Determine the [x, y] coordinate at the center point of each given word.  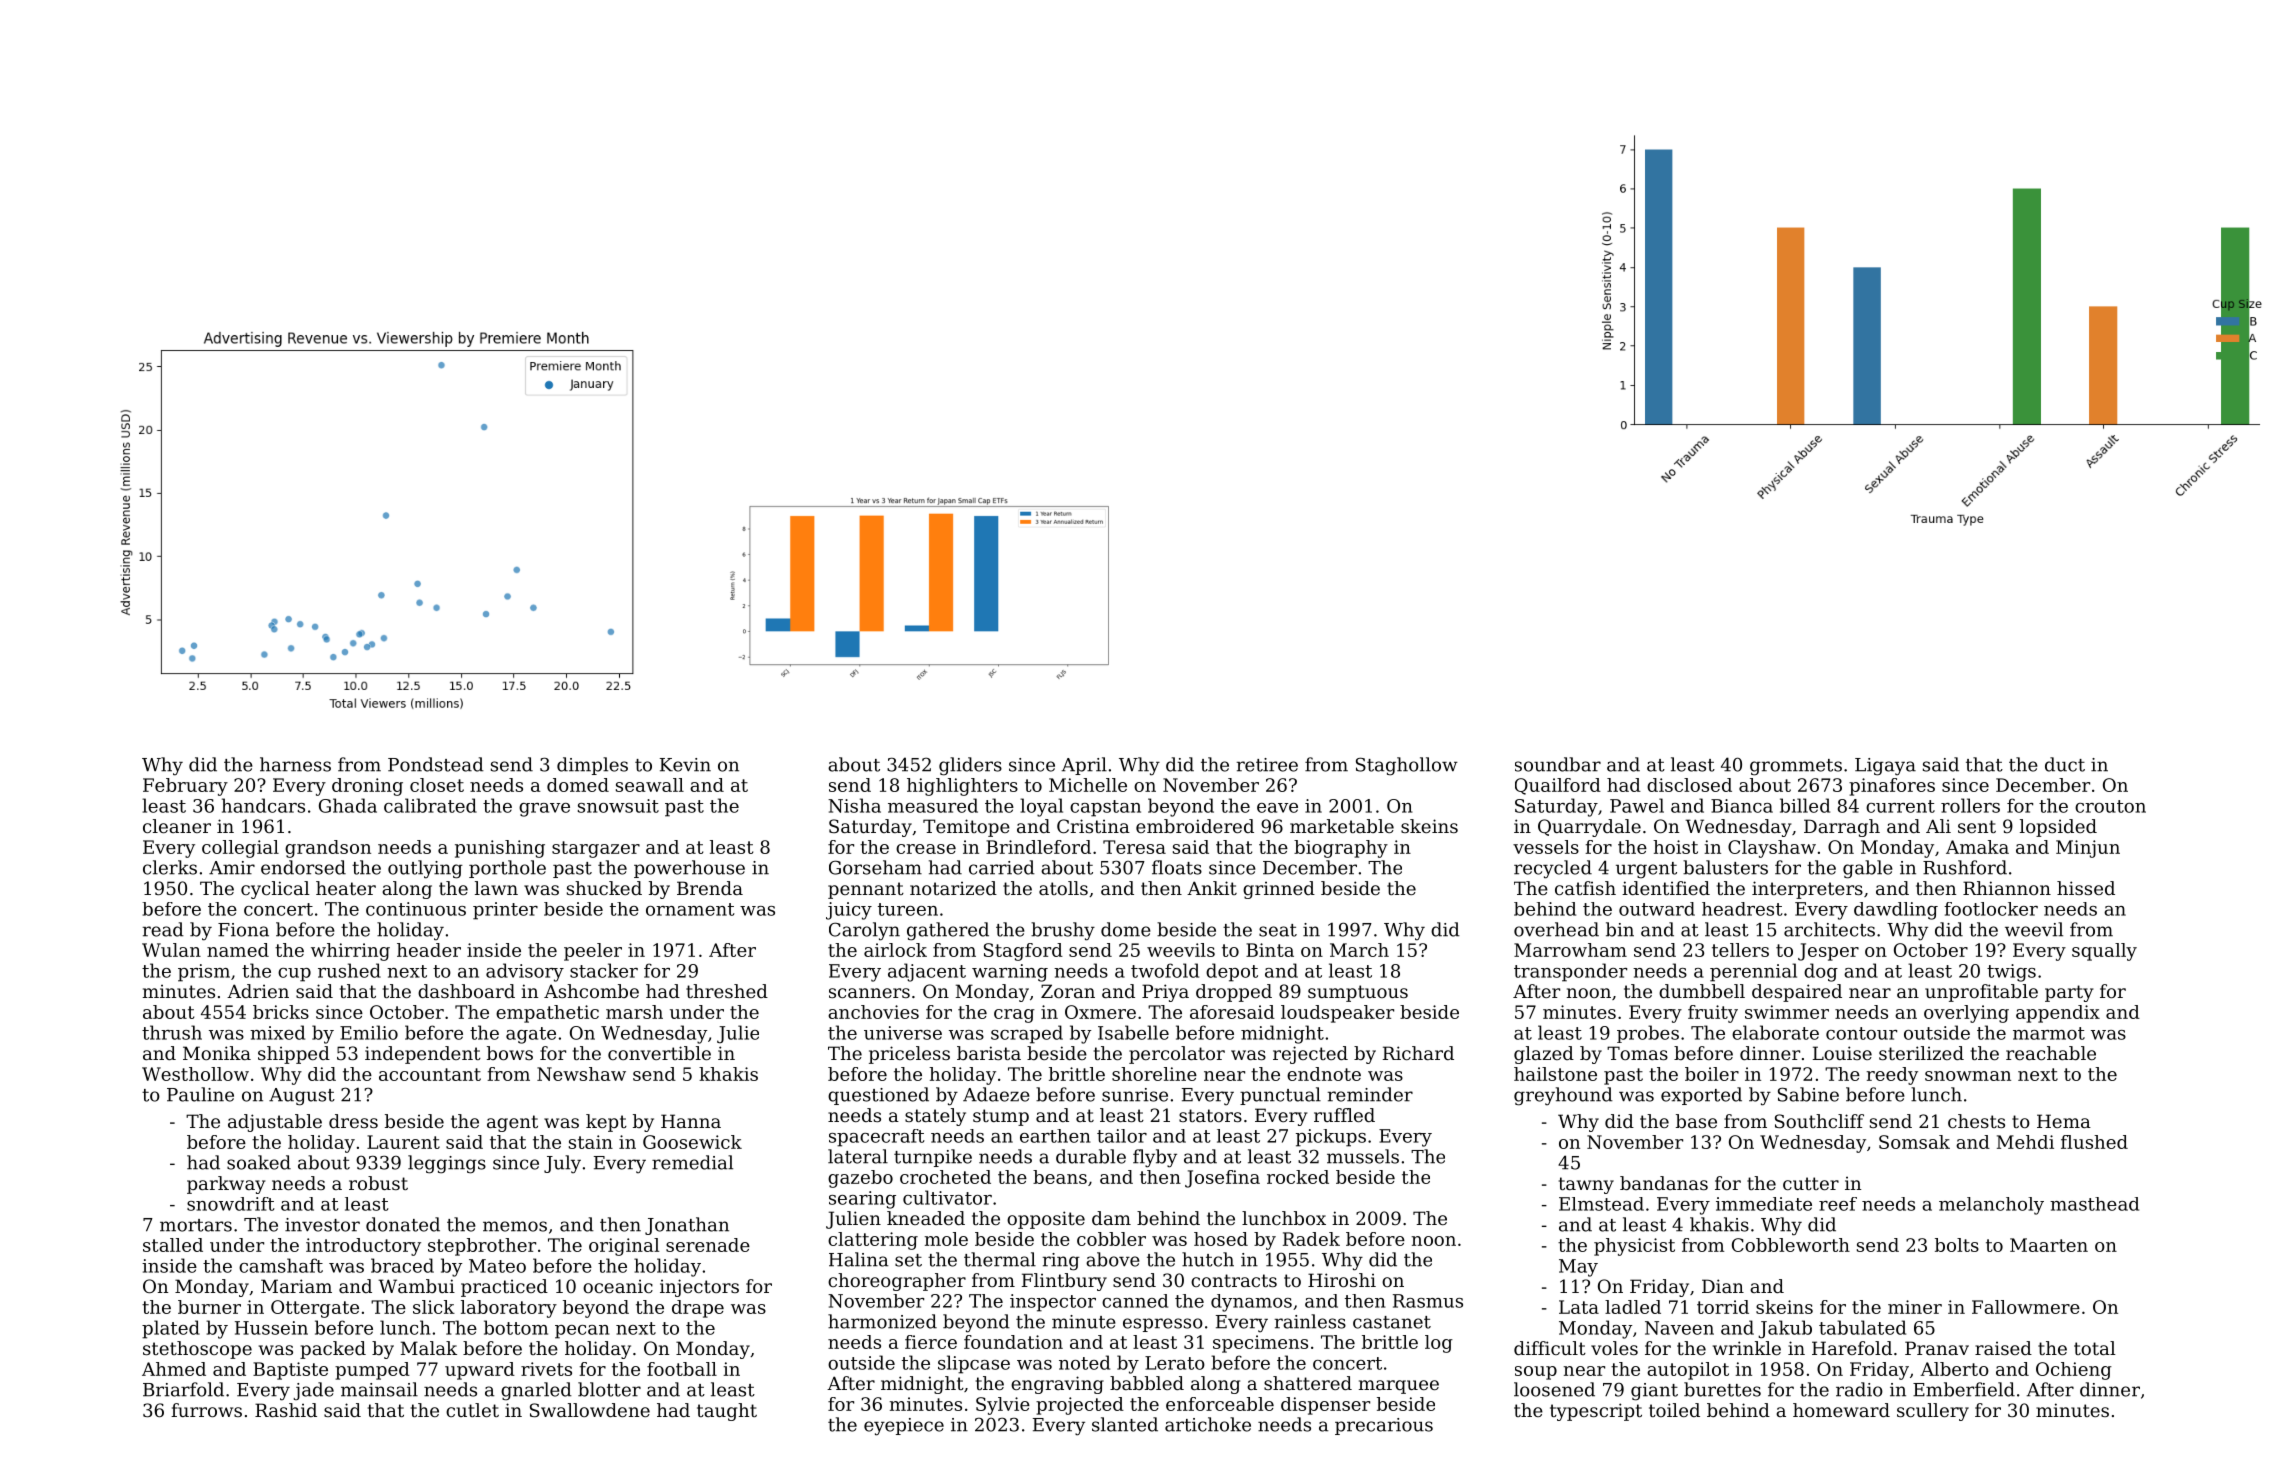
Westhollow [195, 1074]
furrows [206, 1410]
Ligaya [1885, 767]
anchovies [873, 1012]
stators [1210, 1115]
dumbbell [1702, 991]
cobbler [1111, 1239]
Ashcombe [591, 991]
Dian [1723, 1286]
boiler [1712, 1074]
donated [403, 1224]
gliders [970, 766]
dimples [592, 766]
